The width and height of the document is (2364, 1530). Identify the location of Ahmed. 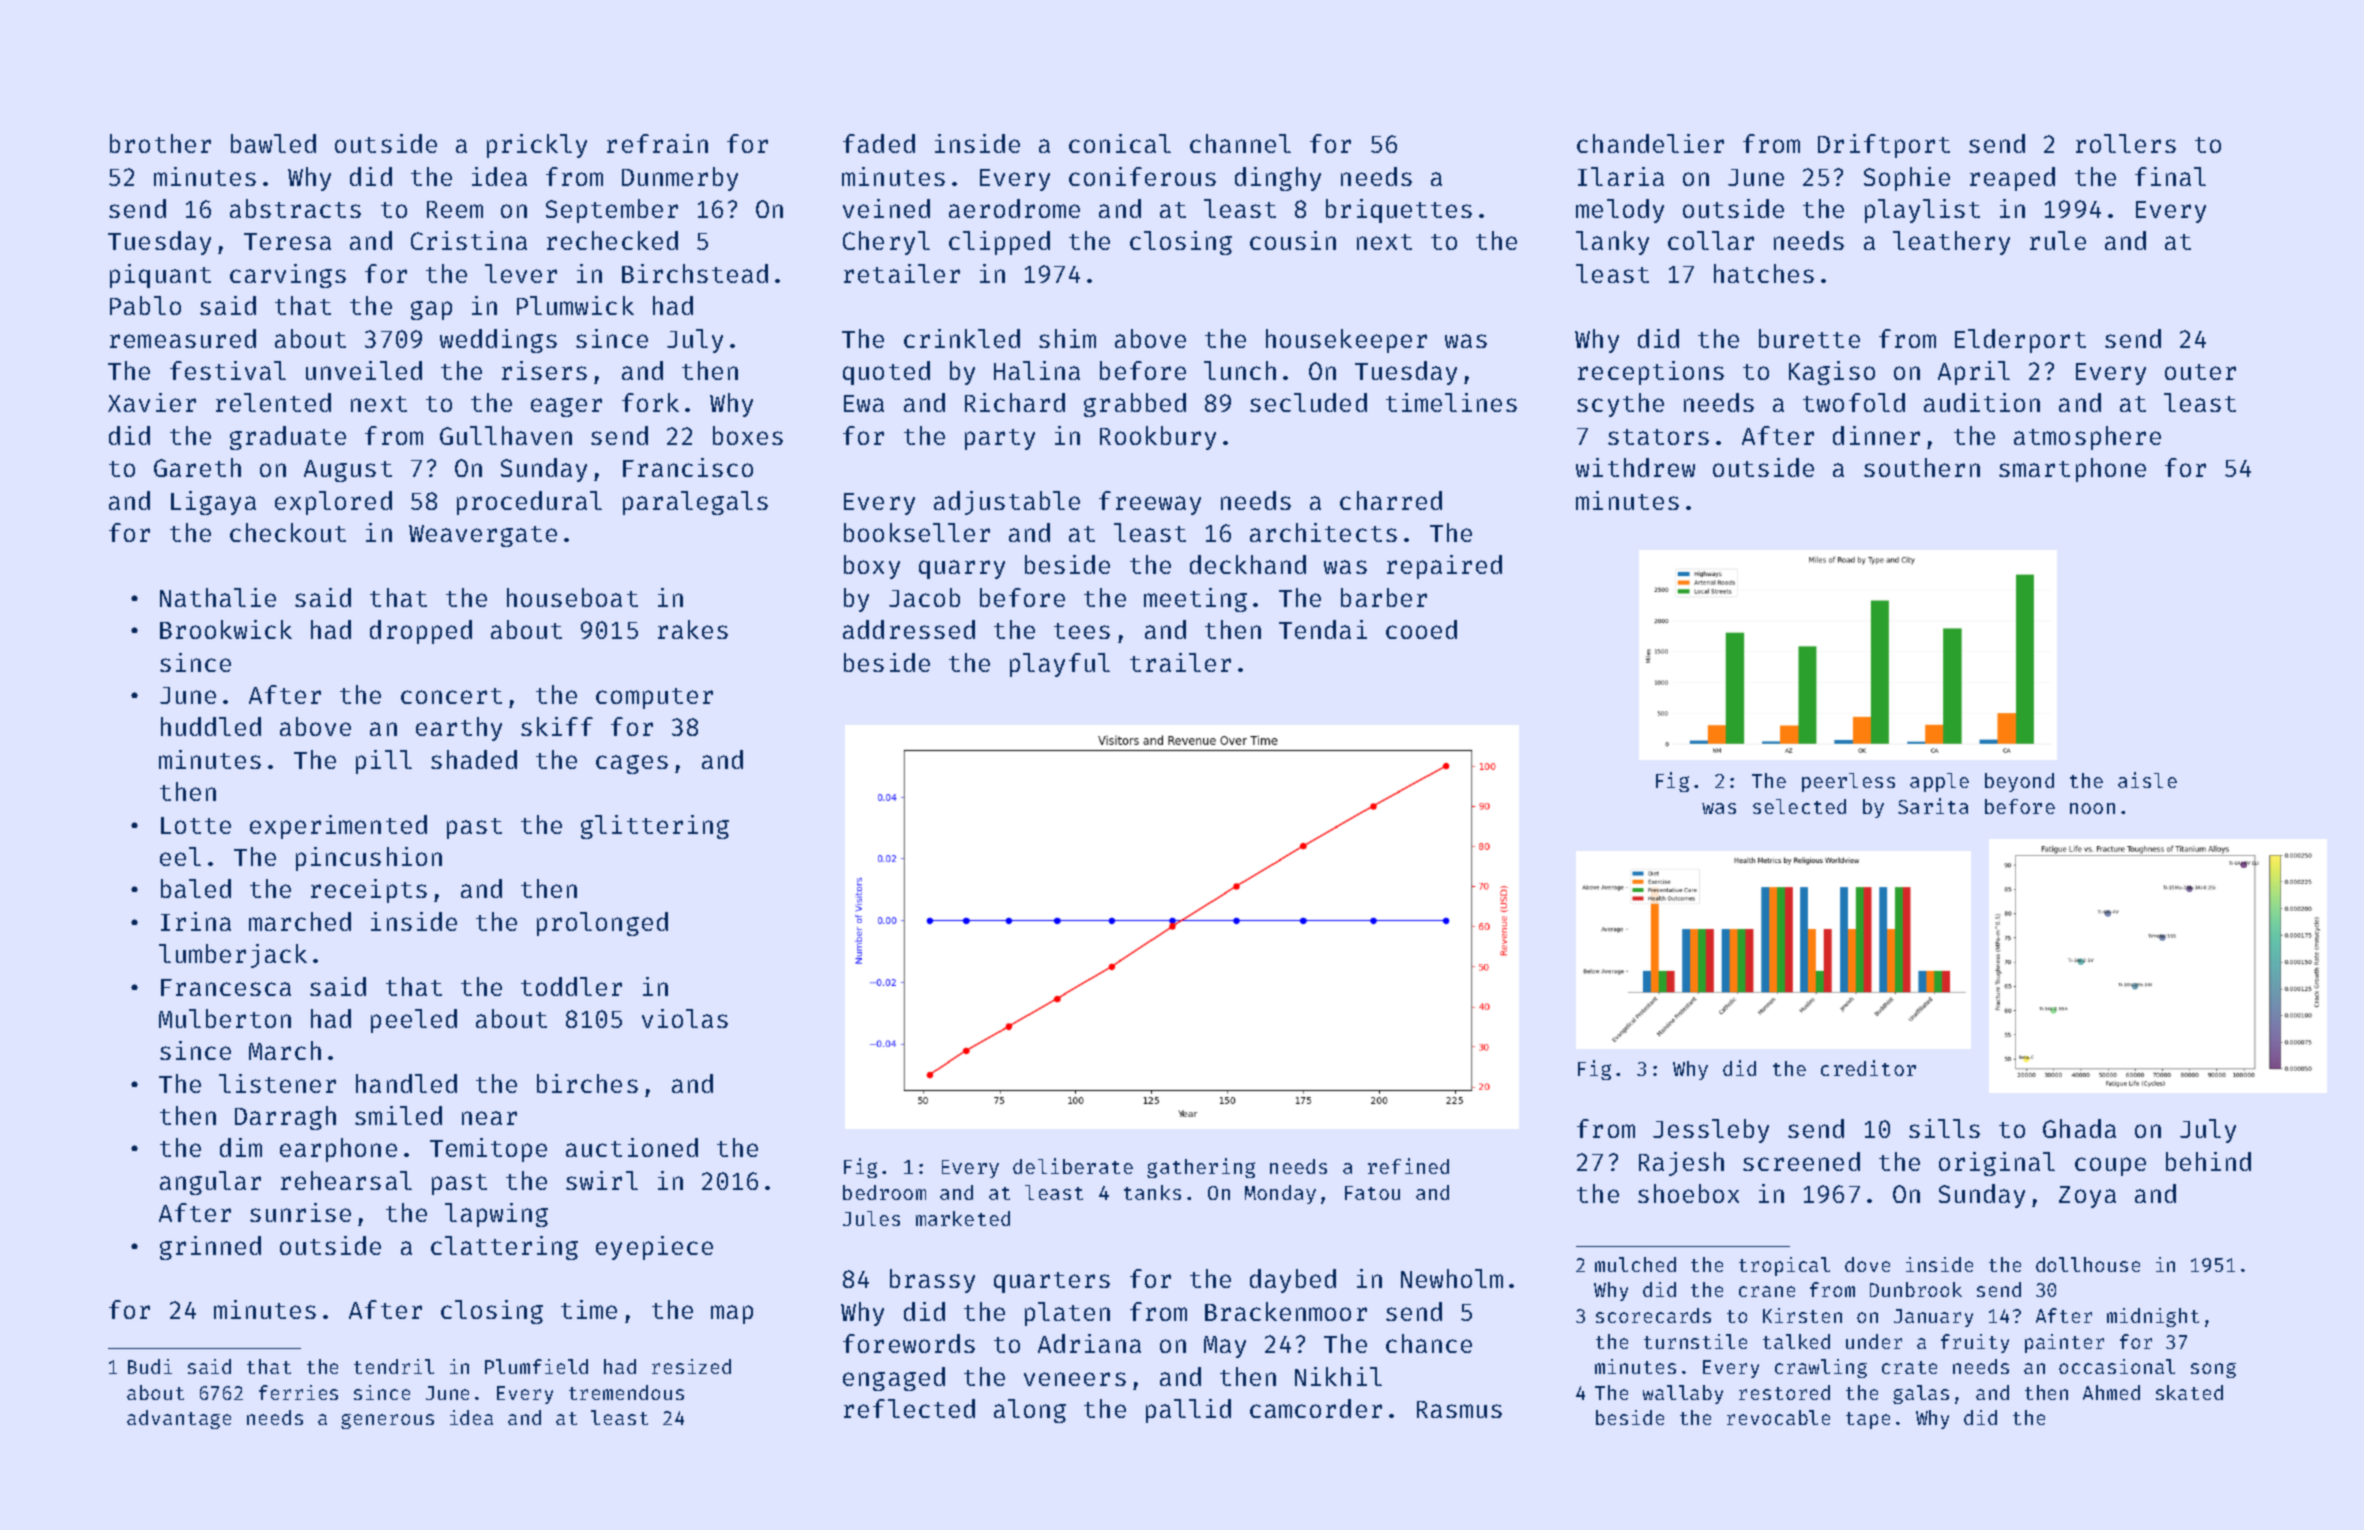
(2111, 1392).
